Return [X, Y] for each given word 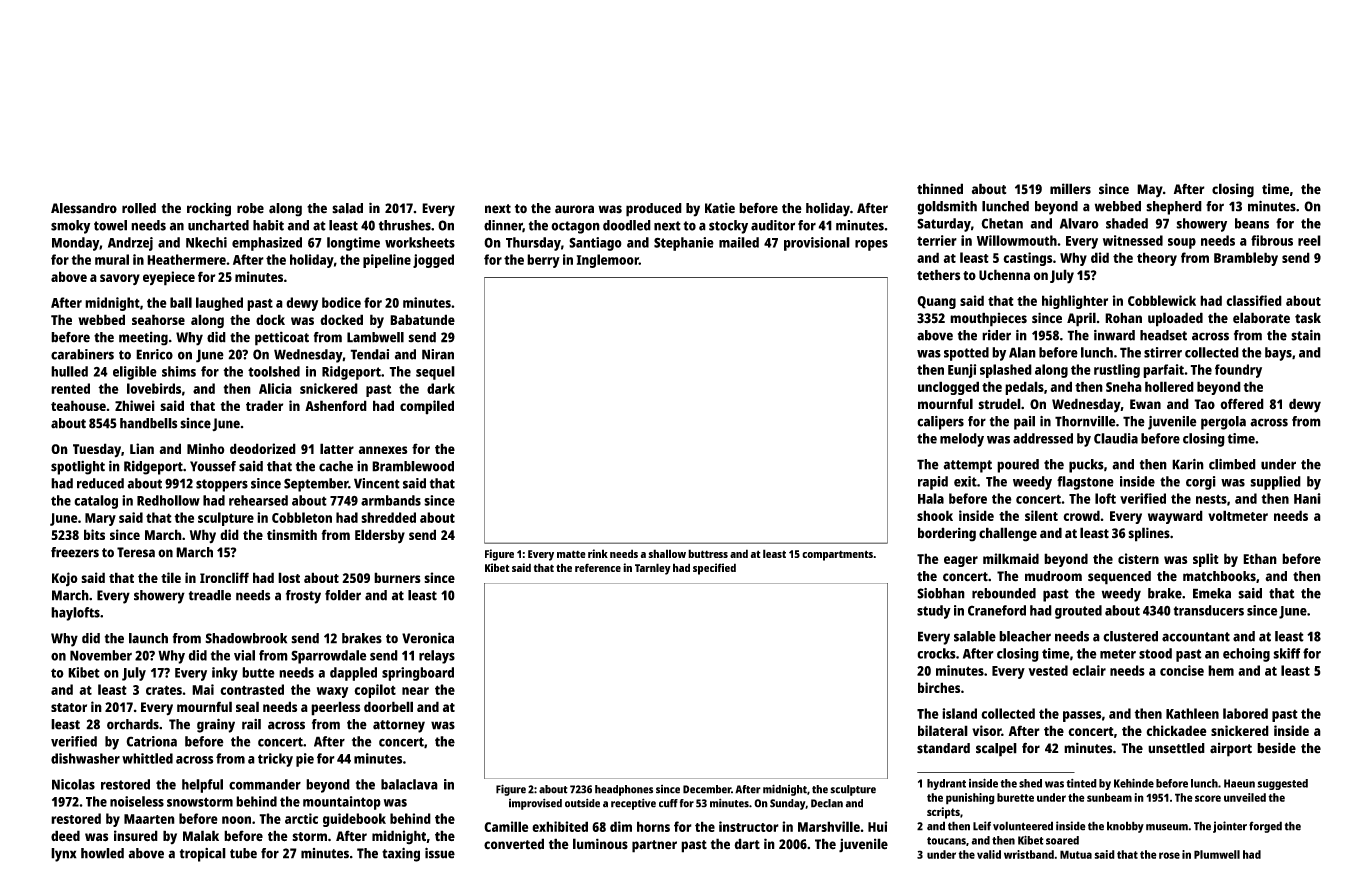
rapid [933, 483]
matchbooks [1219, 576]
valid [989, 854]
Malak [201, 835]
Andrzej [130, 244]
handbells [148, 423]
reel [1309, 240]
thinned [940, 189]
